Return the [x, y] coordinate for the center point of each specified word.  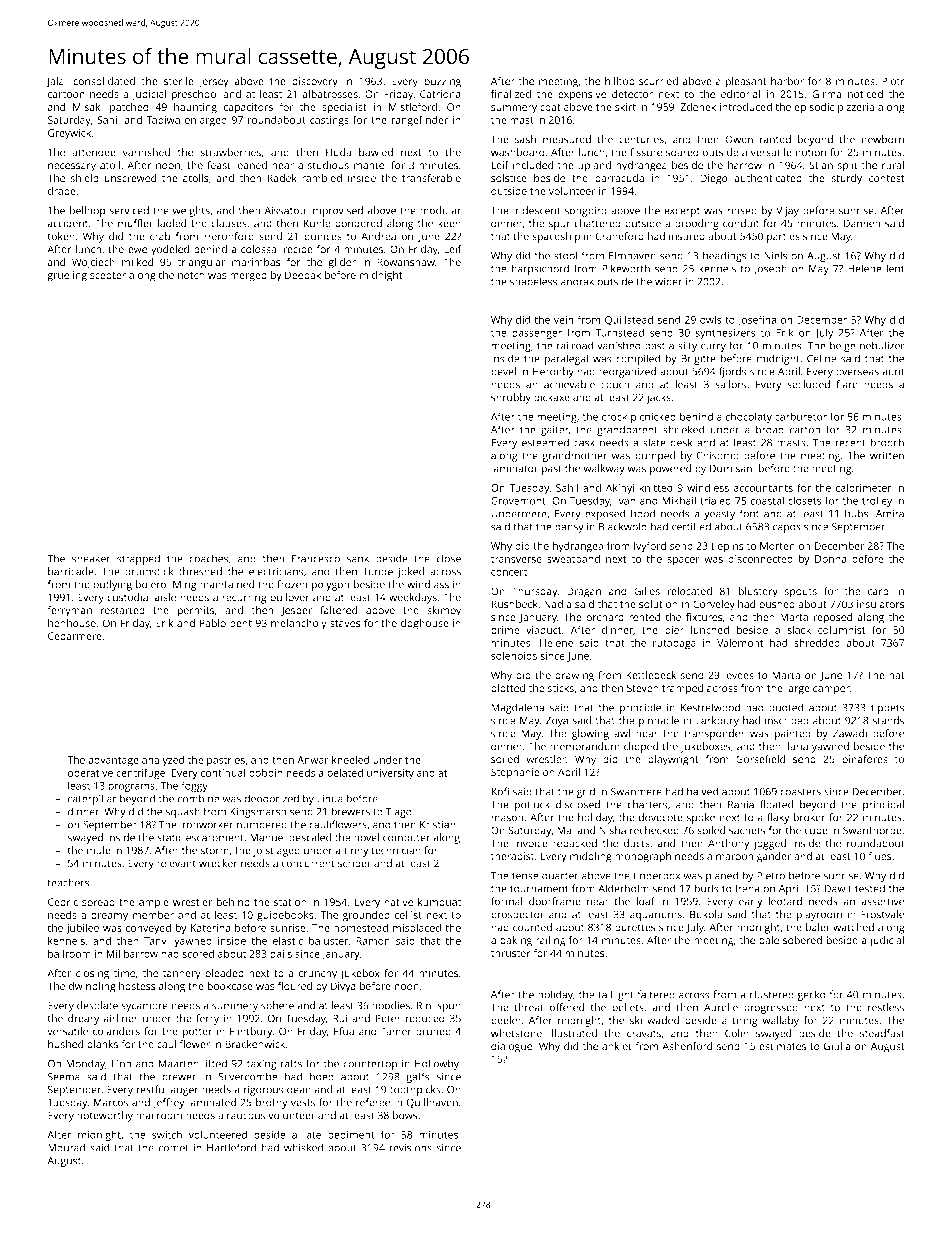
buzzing [442, 82]
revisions [411, 1148]
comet [173, 1148]
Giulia [837, 1046]
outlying [112, 585]
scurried [658, 81]
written [887, 455]
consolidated [104, 81]
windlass [428, 584]
